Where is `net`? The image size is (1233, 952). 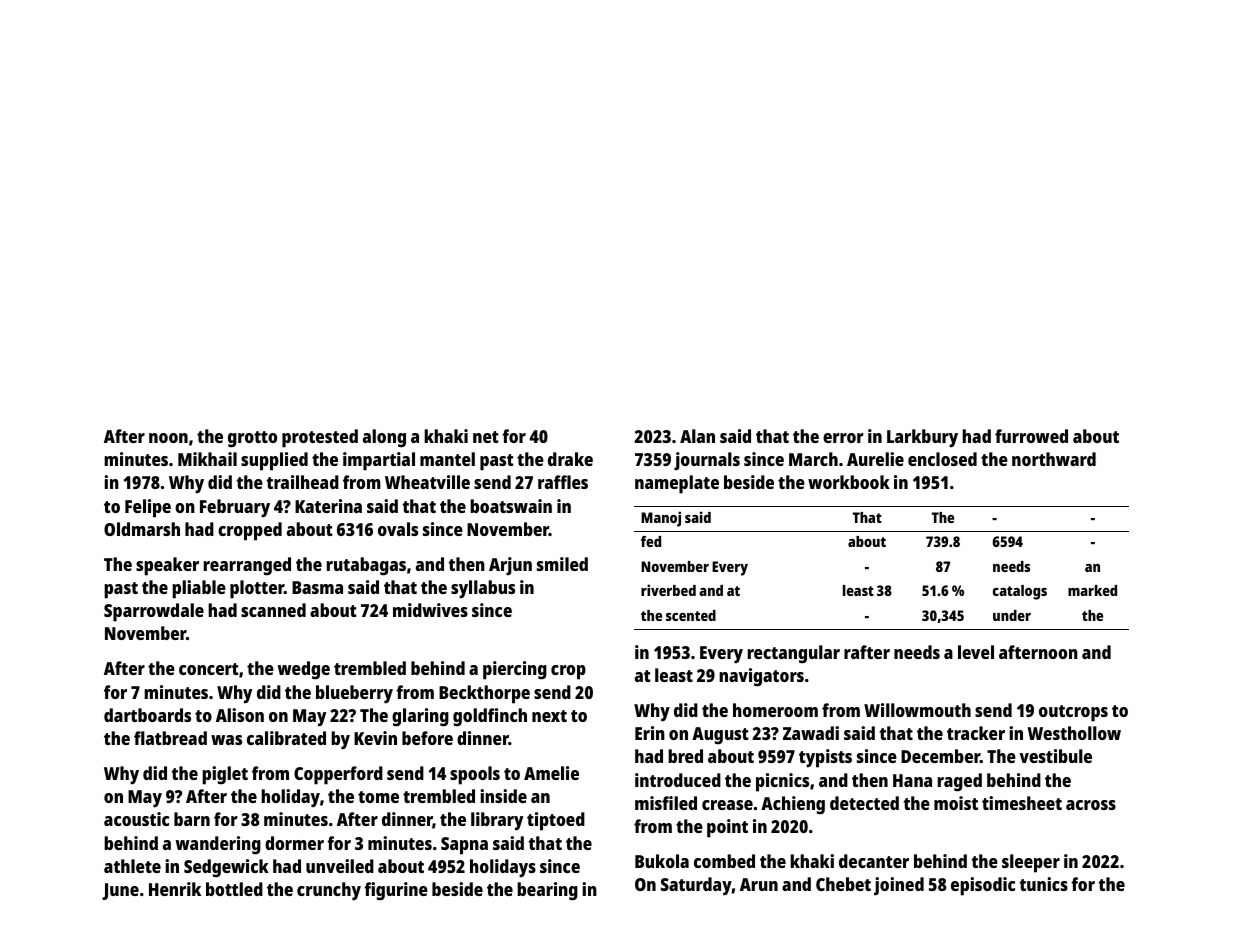
net is located at coordinates (486, 437).
